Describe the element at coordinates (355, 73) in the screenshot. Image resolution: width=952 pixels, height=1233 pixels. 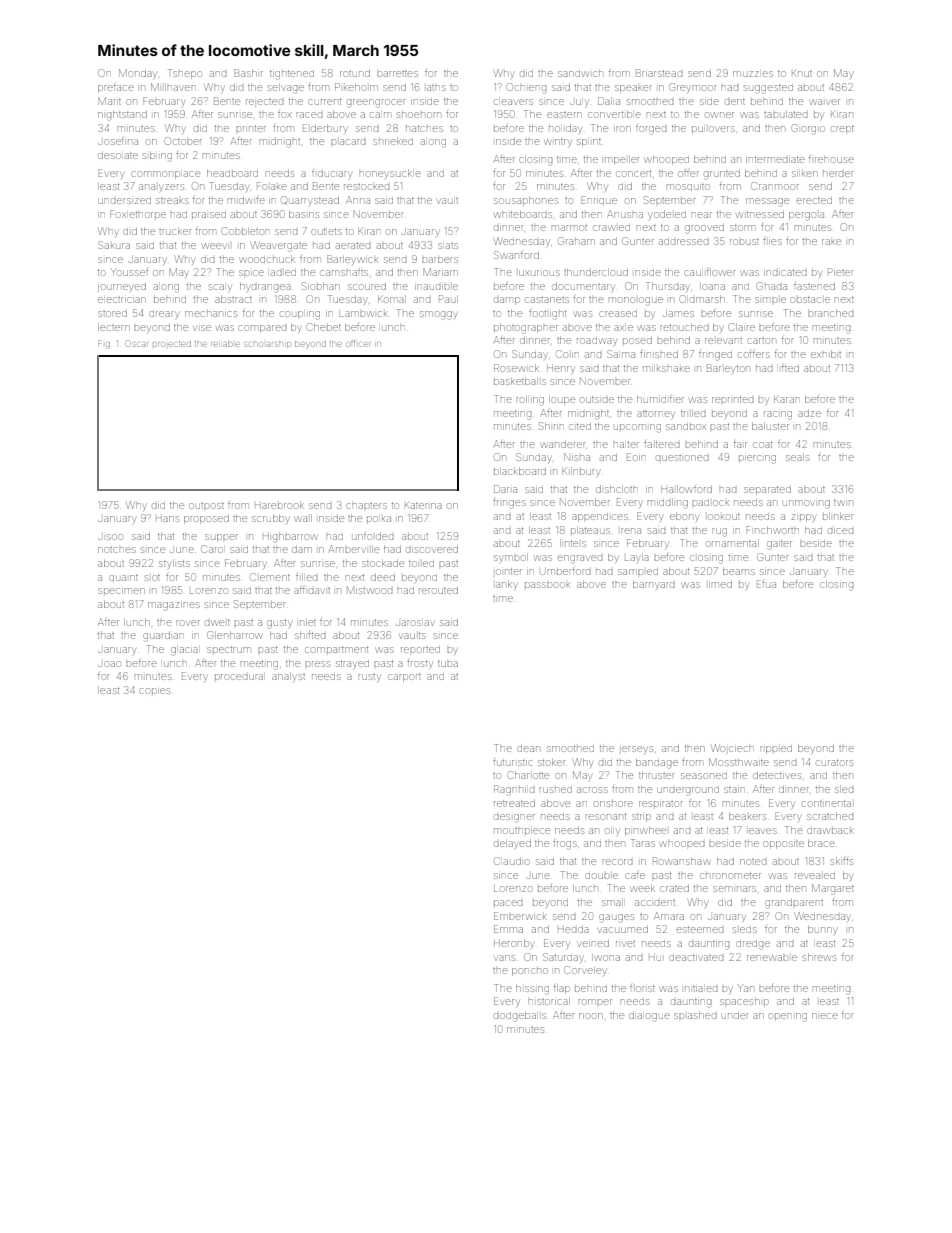
I see `rotund` at that location.
